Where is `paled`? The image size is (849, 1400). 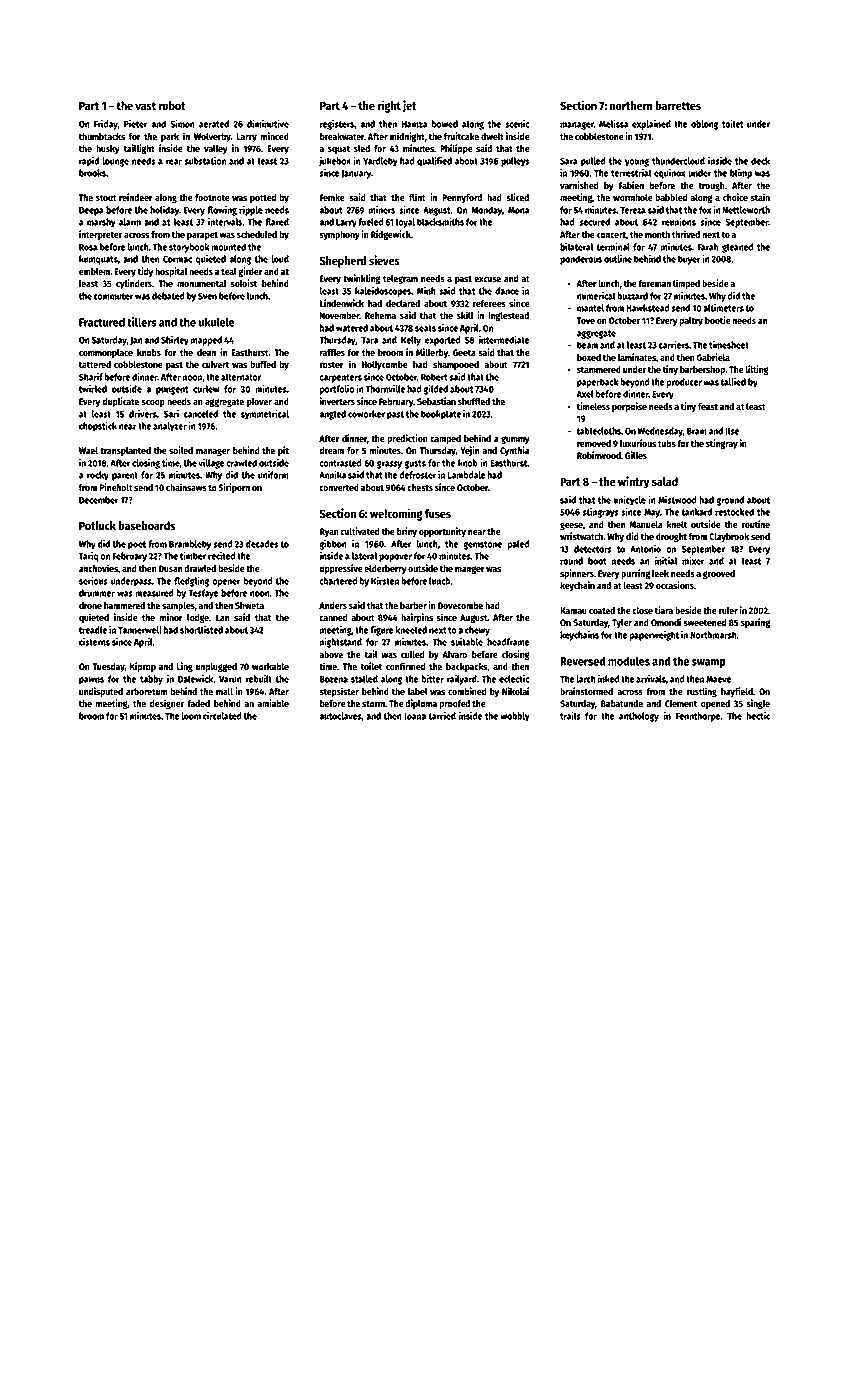 paled is located at coordinates (518, 545).
